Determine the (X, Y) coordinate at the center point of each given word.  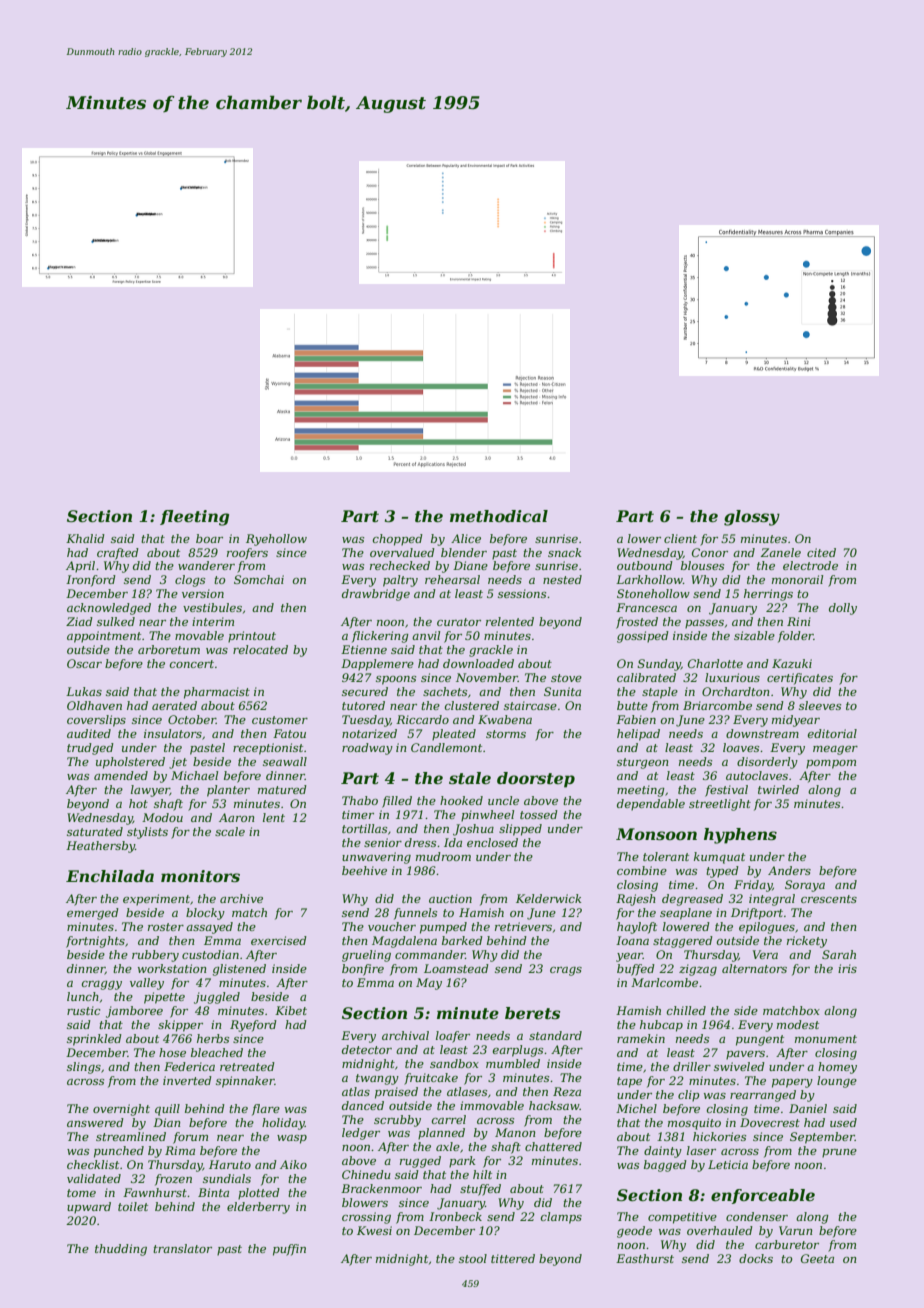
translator (182, 1248)
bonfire (363, 970)
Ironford (91, 581)
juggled (217, 998)
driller (692, 1066)
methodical (499, 516)
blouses (702, 565)
